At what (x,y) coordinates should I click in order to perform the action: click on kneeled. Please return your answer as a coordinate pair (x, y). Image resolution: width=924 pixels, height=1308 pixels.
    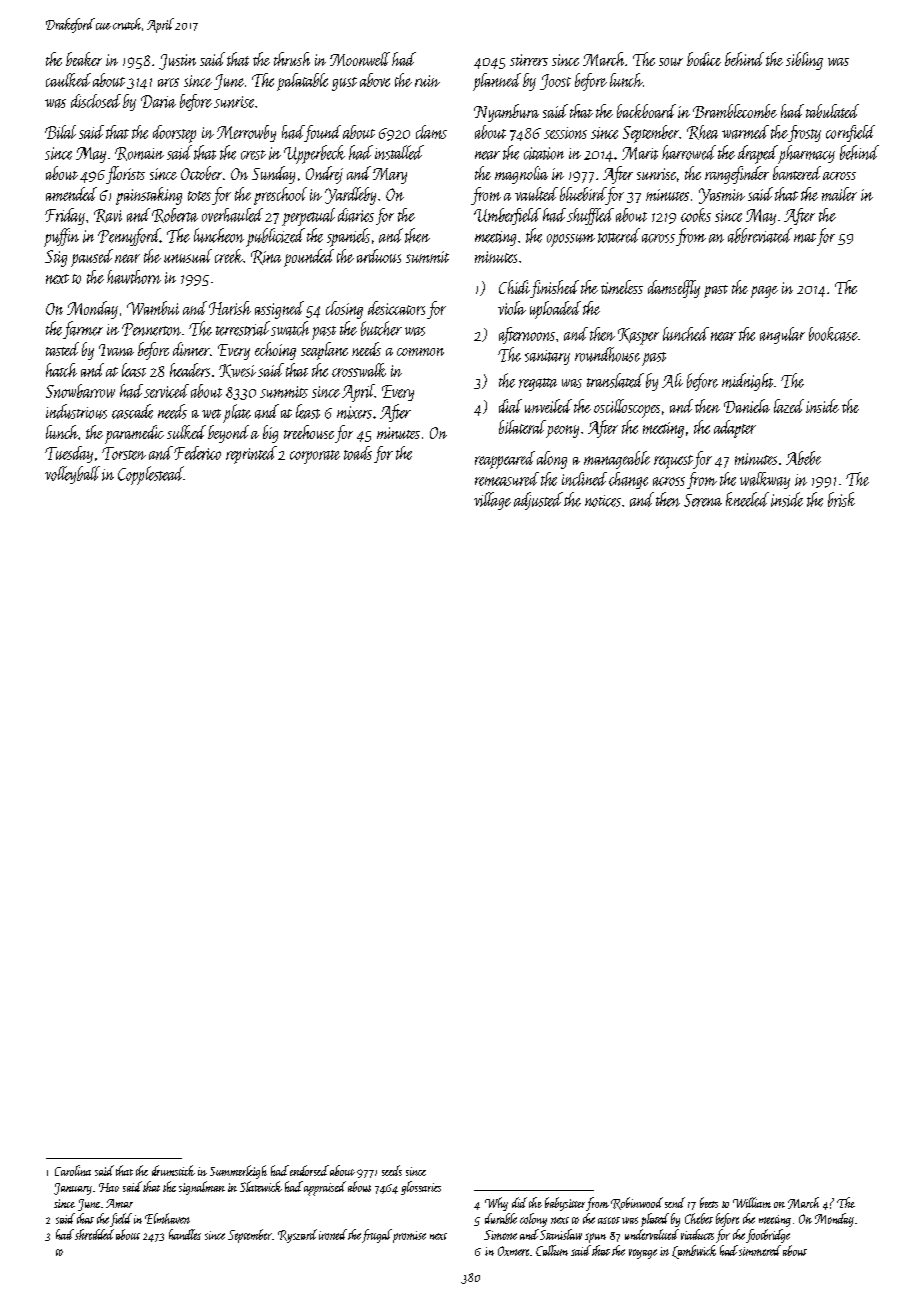
    Looking at the image, I should click on (747, 499).
